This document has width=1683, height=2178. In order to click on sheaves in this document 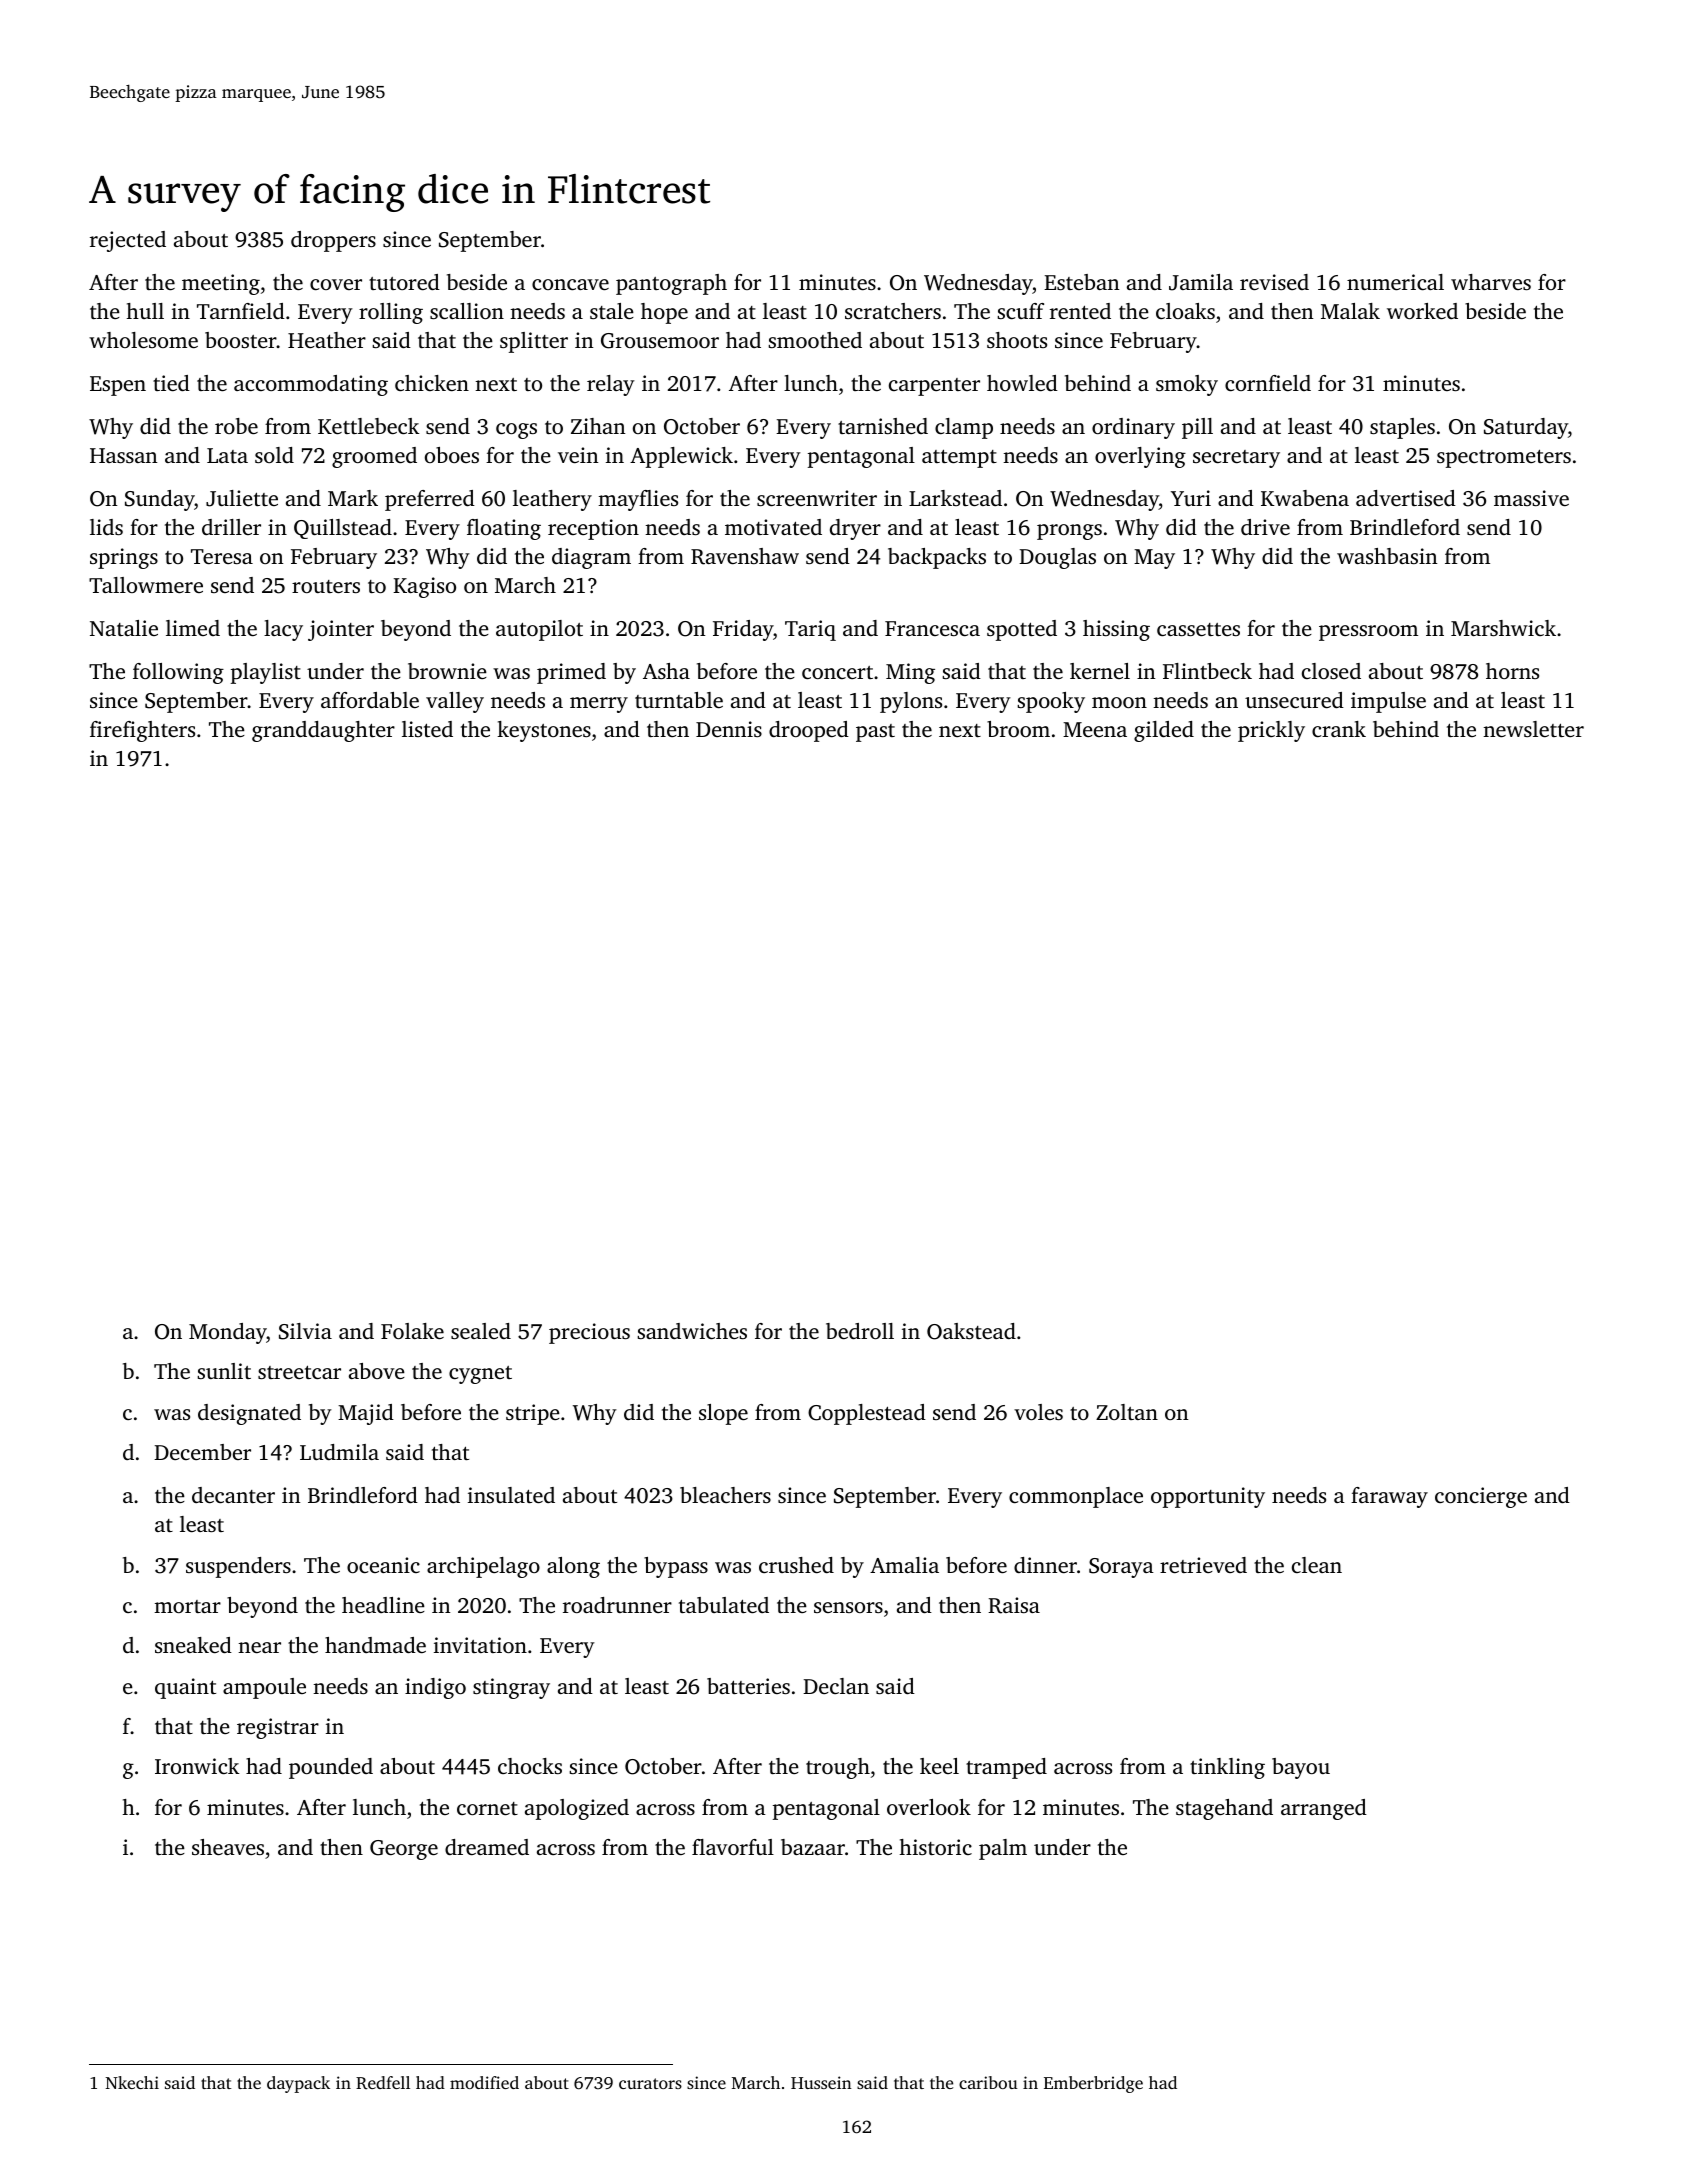, I will do `click(228, 1847)`.
